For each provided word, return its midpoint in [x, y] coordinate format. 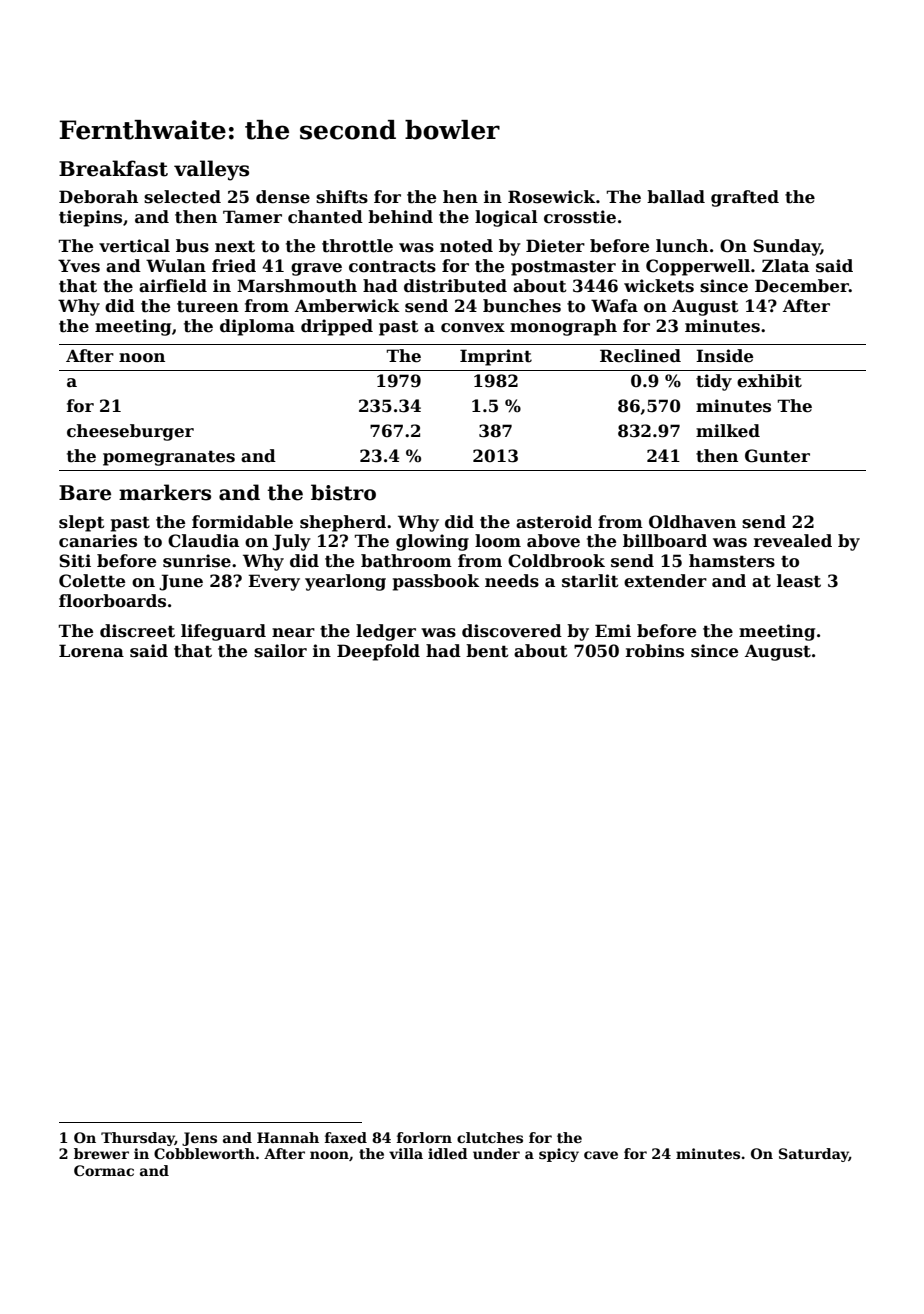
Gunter [777, 456]
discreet [137, 631]
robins [655, 651]
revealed [793, 541]
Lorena [91, 651]
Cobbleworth [204, 1153]
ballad [676, 197]
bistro [343, 492]
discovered [512, 631]
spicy [559, 1155]
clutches [490, 1137]
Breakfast [113, 168]
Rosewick [552, 197]
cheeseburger [130, 432]
